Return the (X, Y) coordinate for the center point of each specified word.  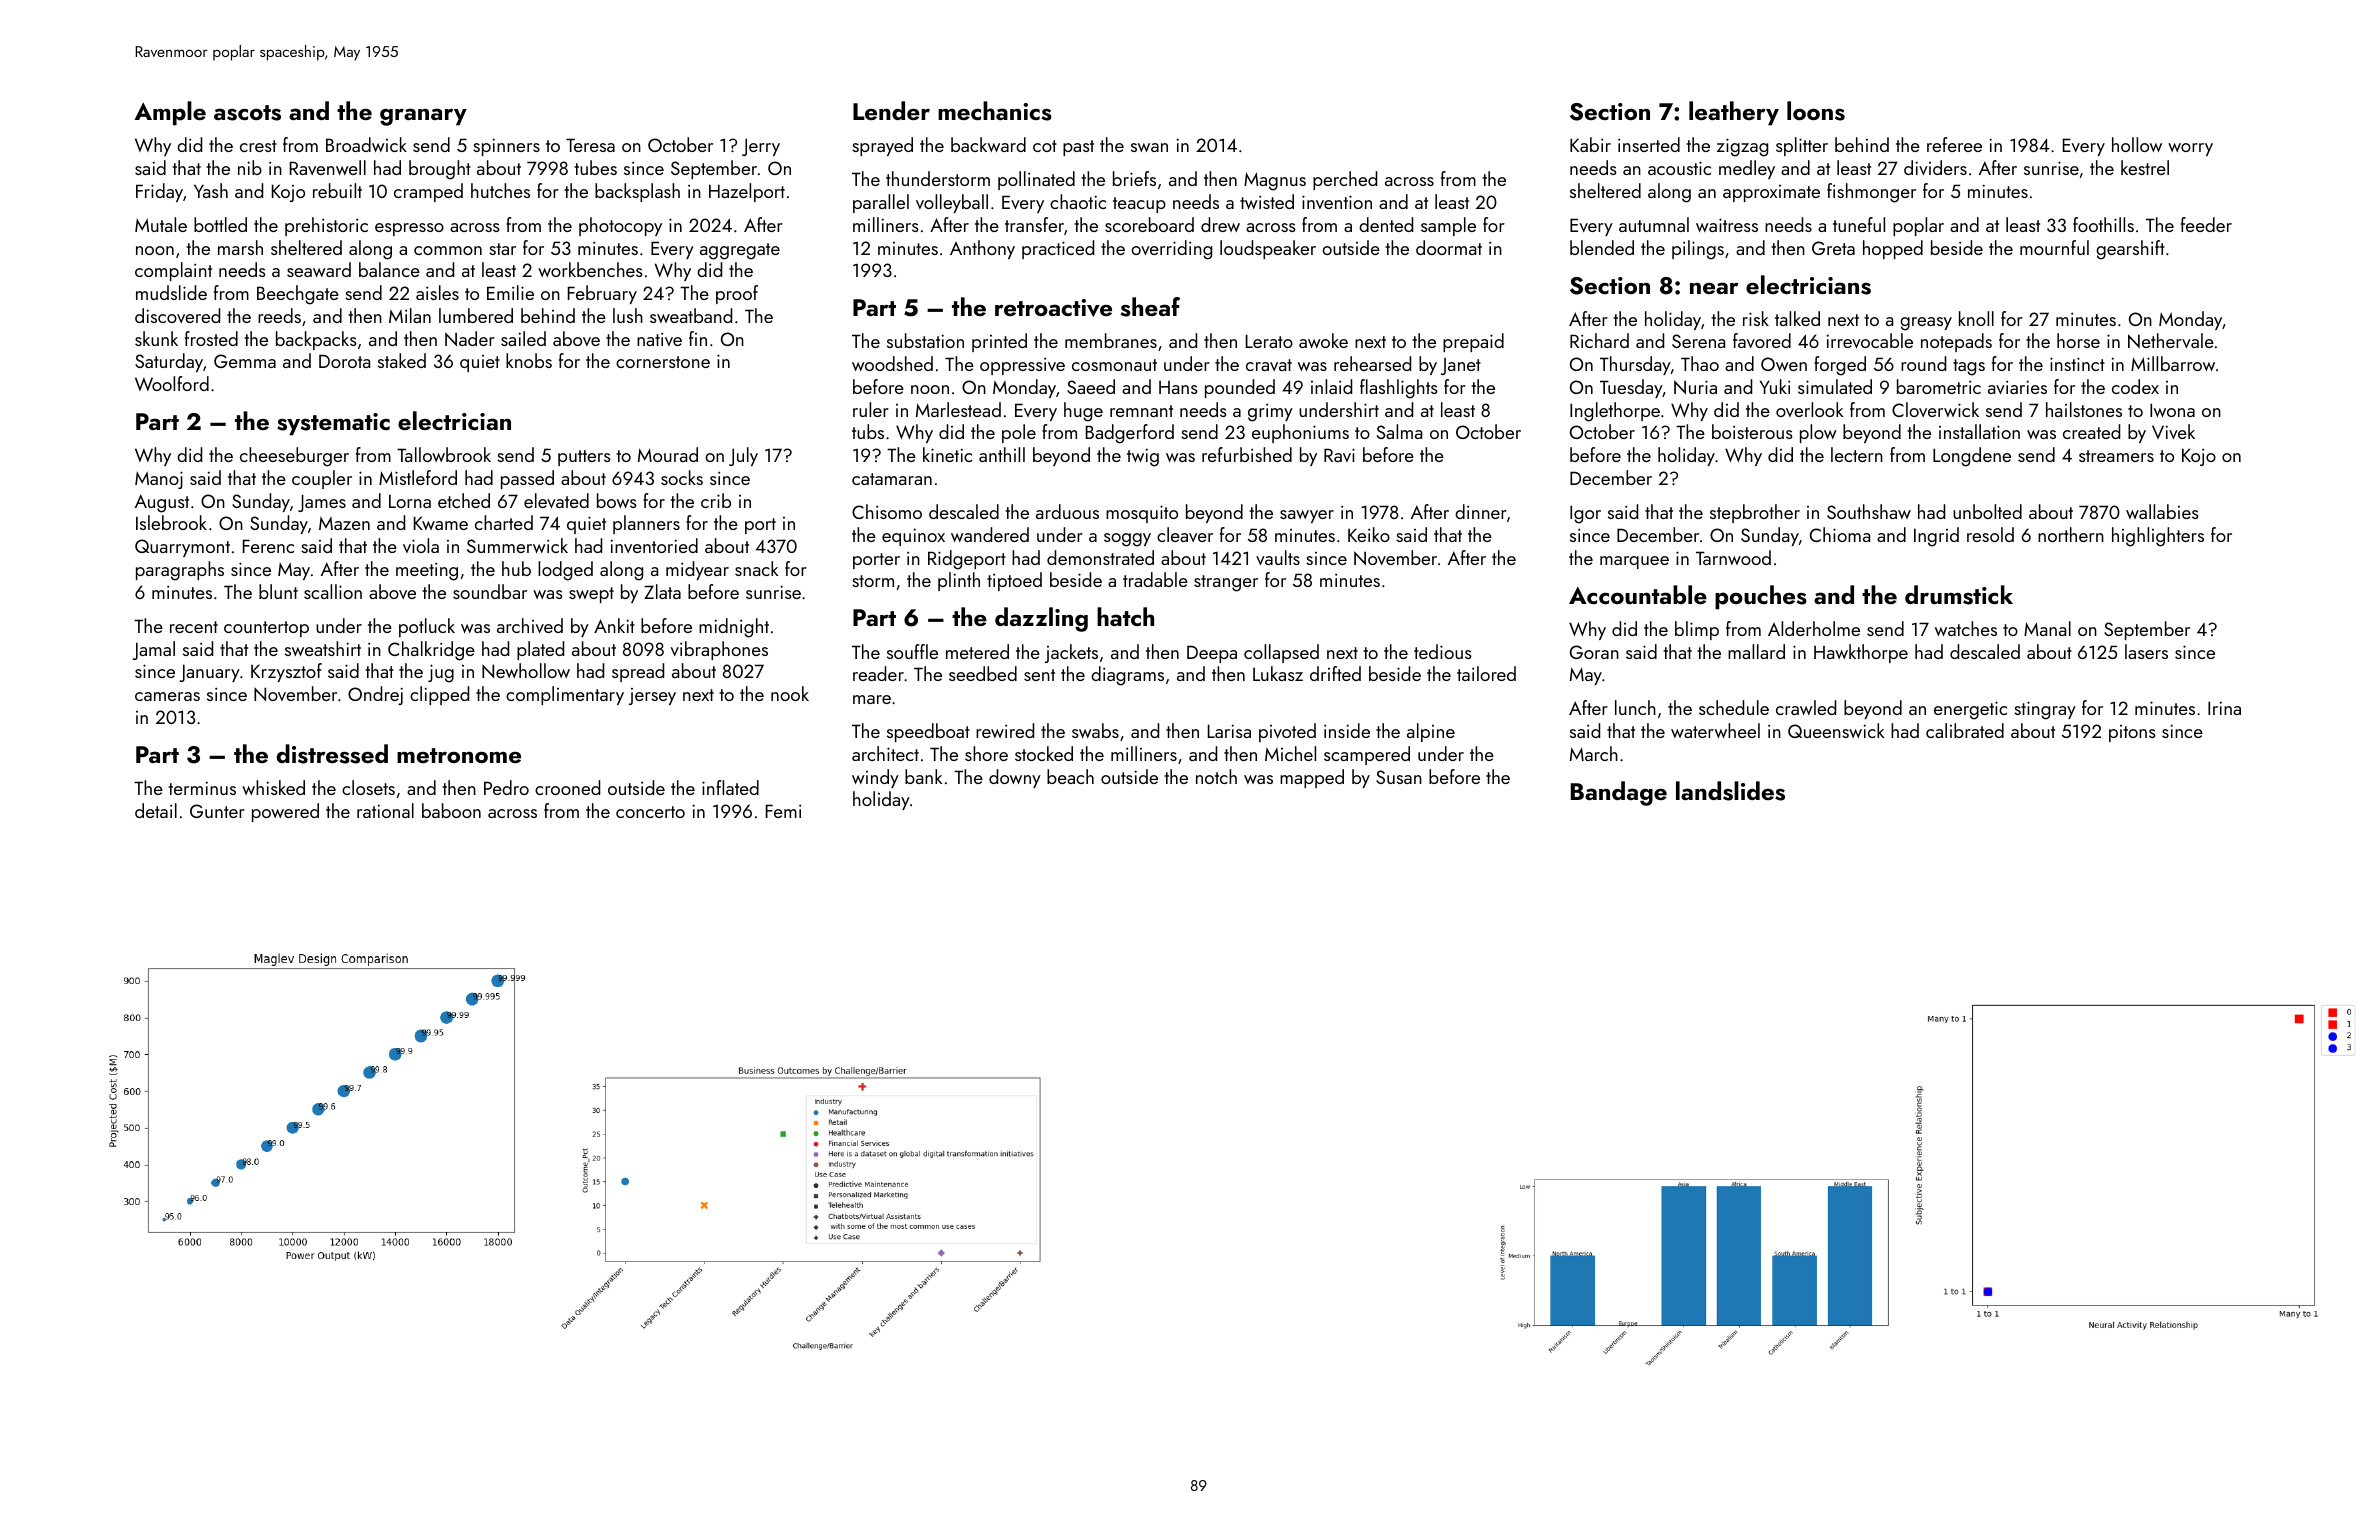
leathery (1734, 113)
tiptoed (1014, 581)
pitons (2132, 733)
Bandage (1619, 793)
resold (1990, 534)
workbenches (590, 269)
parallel (881, 203)
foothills (2103, 224)
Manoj (159, 480)
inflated (730, 787)
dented (1386, 224)
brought (440, 170)
